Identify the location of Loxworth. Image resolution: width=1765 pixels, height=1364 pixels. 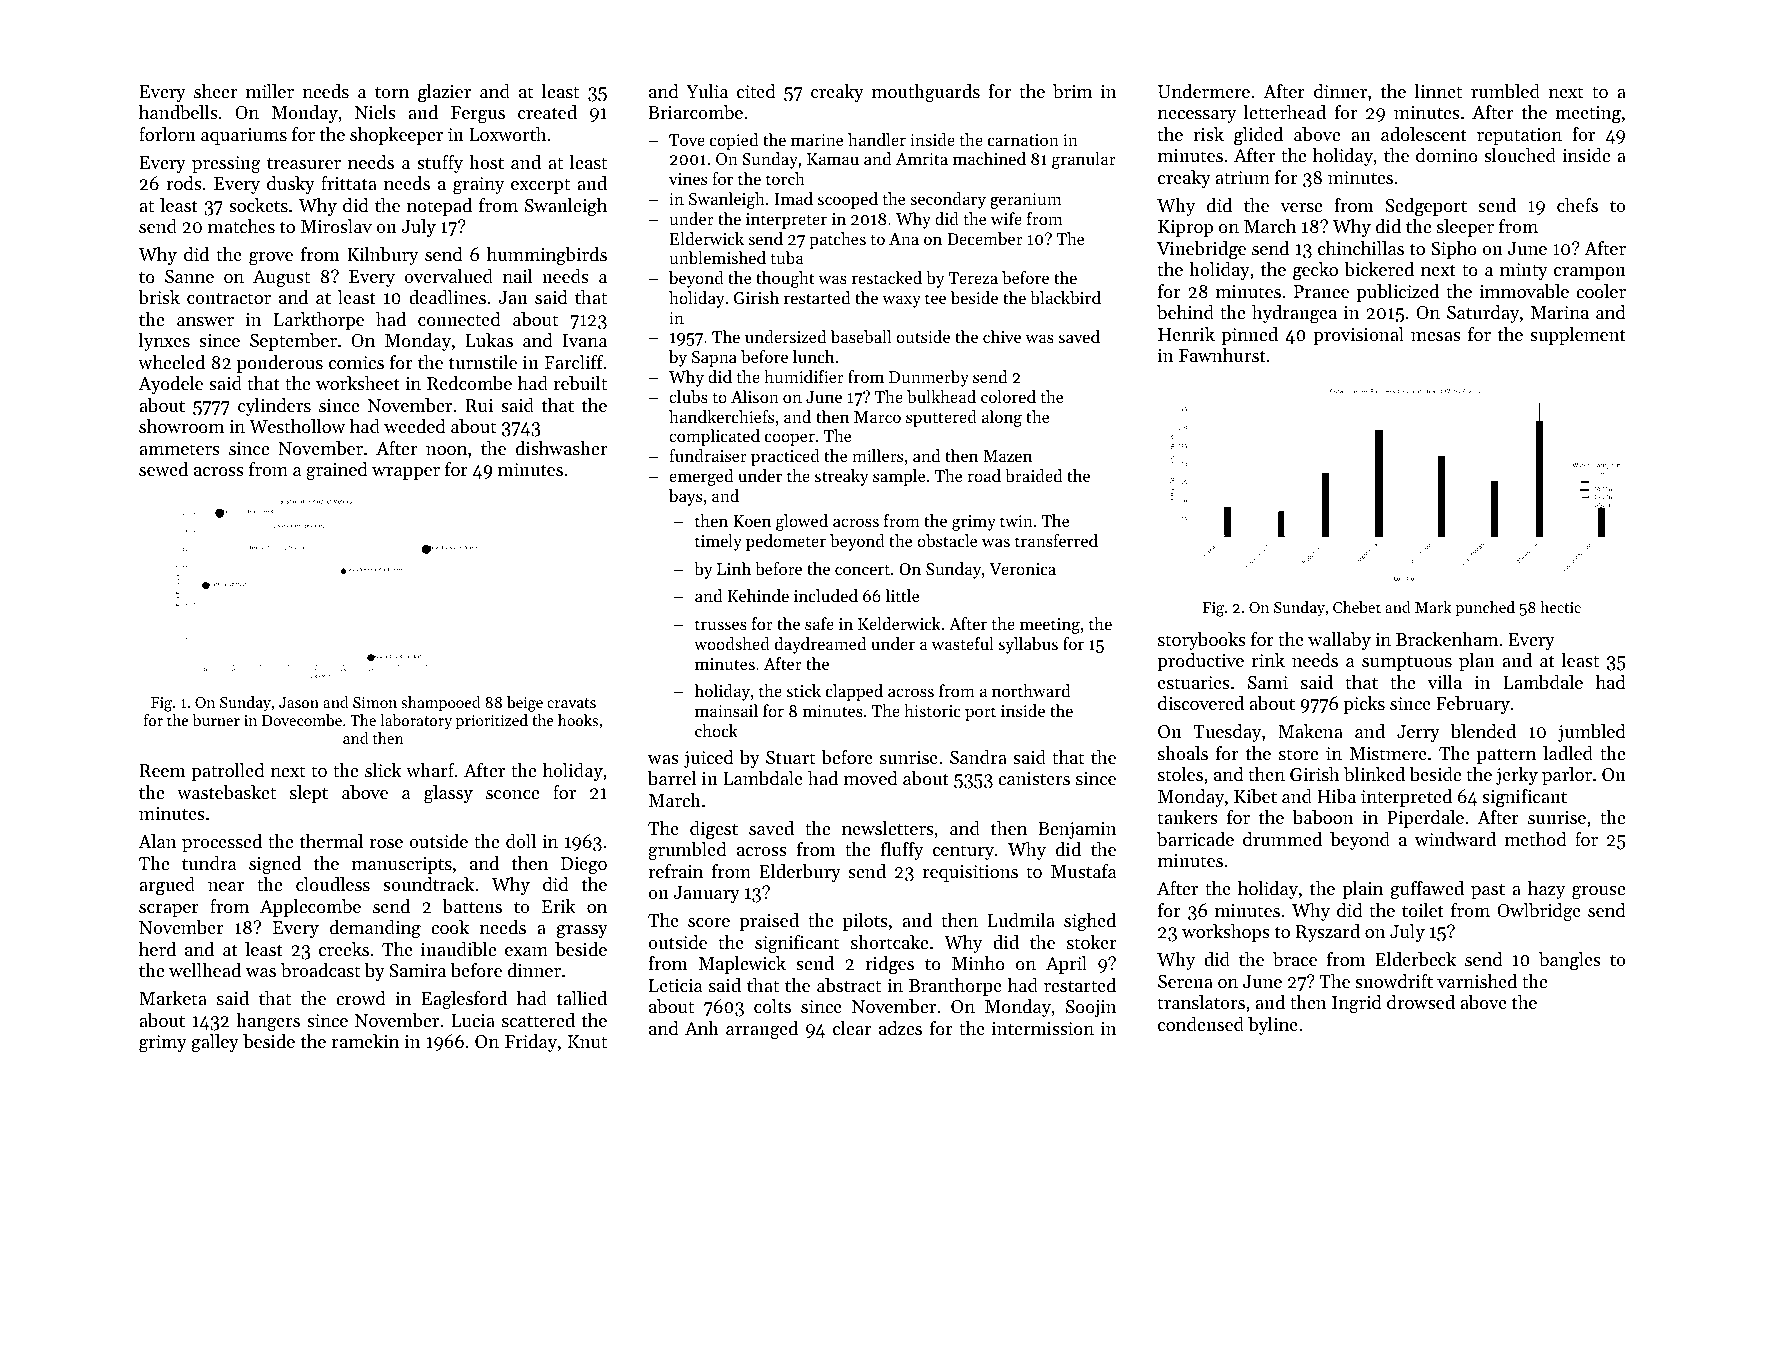
(507, 134).
